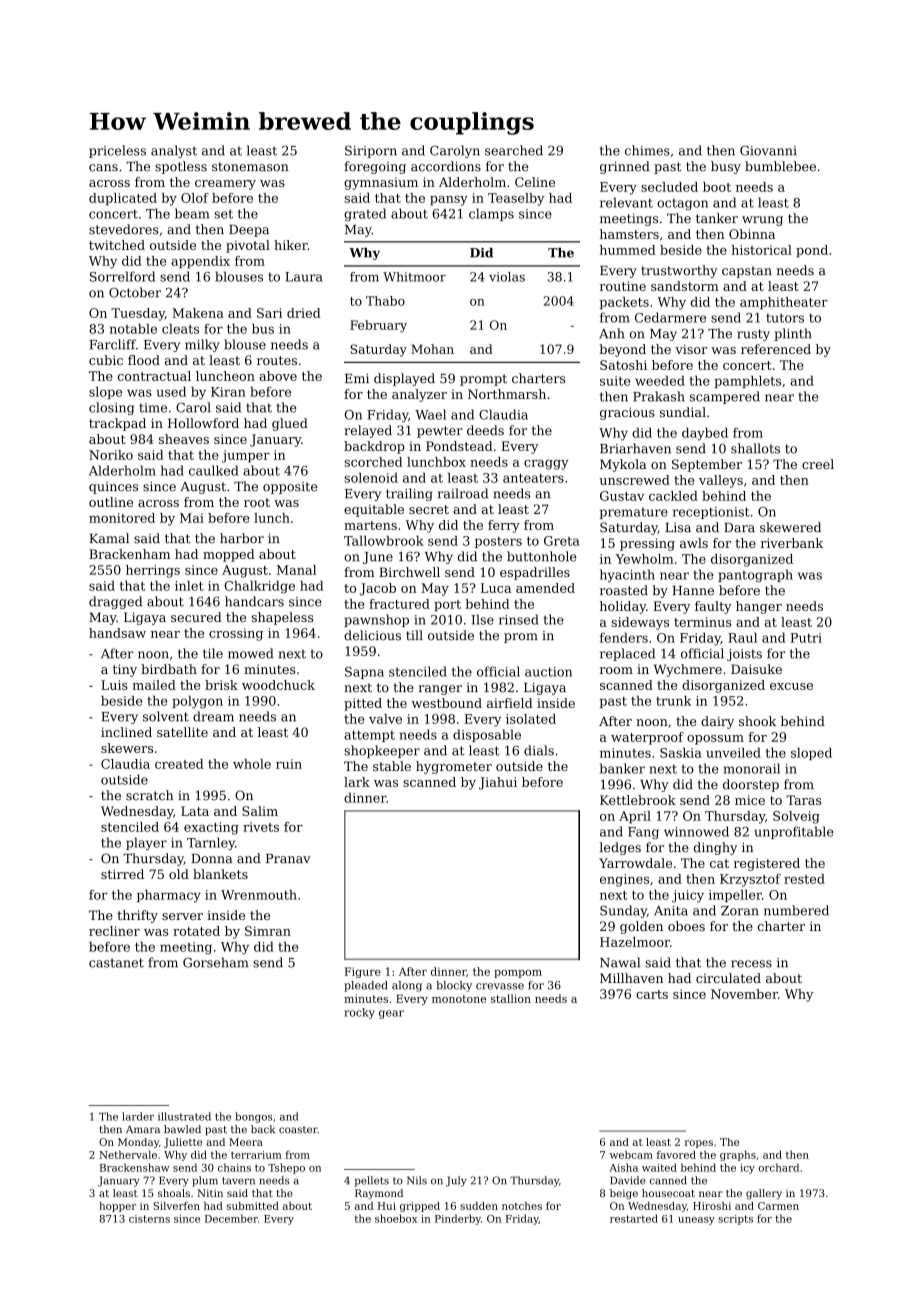 The width and height of the image is (924, 1308). I want to click on faulty, so click(713, 607).
